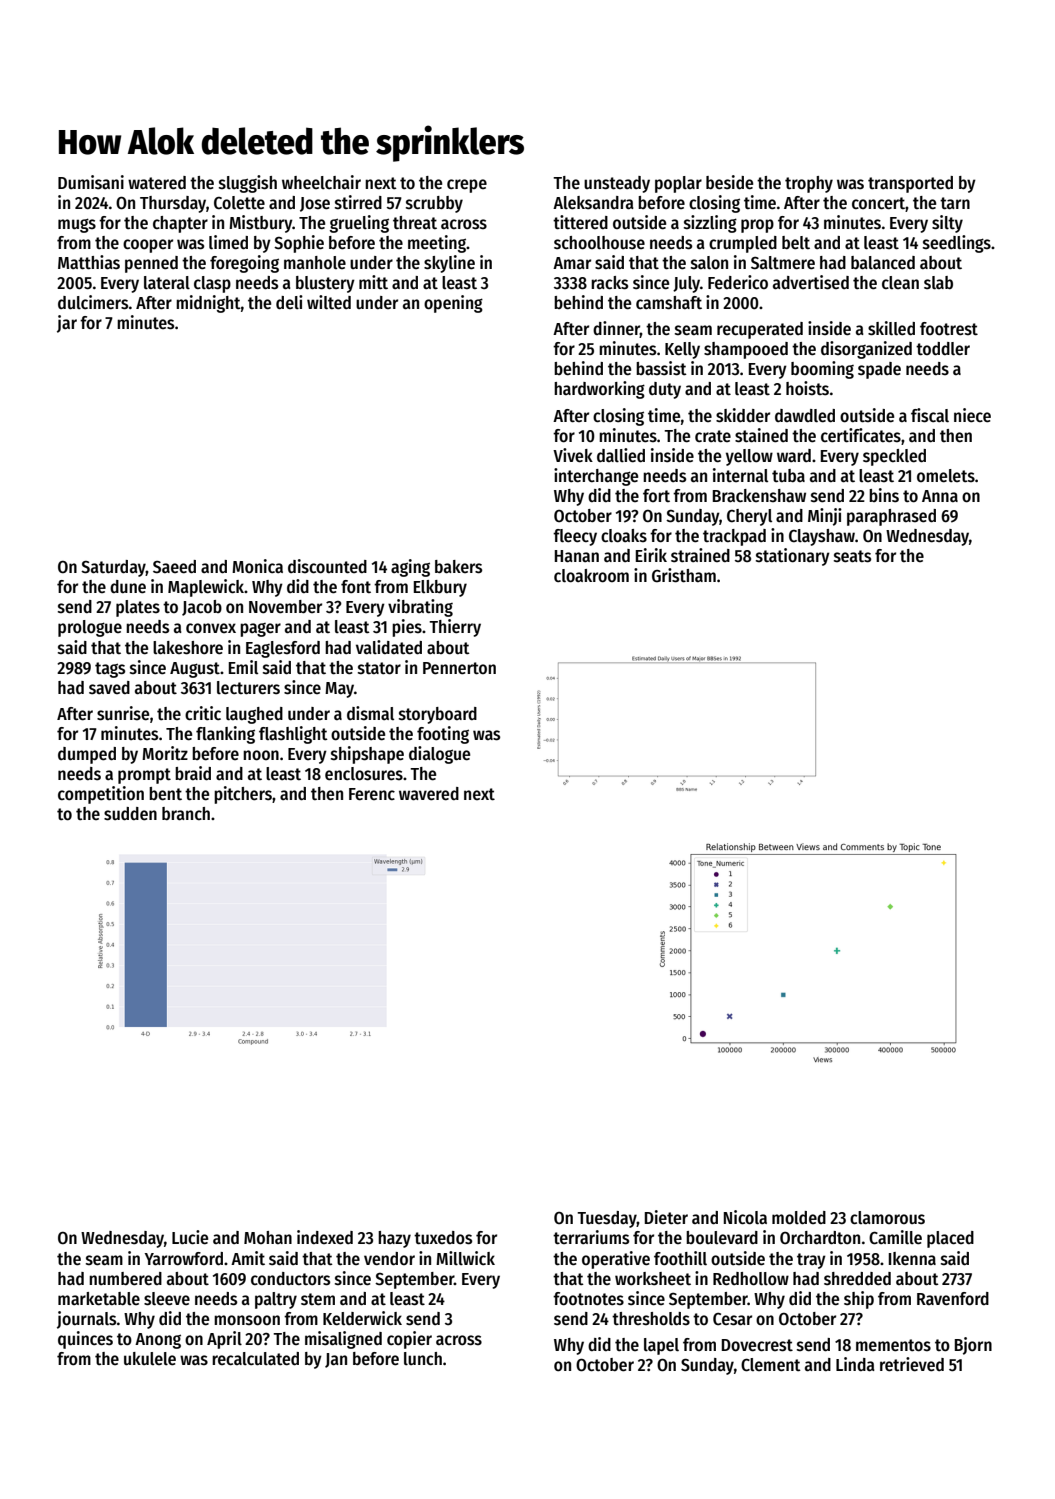  I want to click on ukulele, so click(150, 1359).
